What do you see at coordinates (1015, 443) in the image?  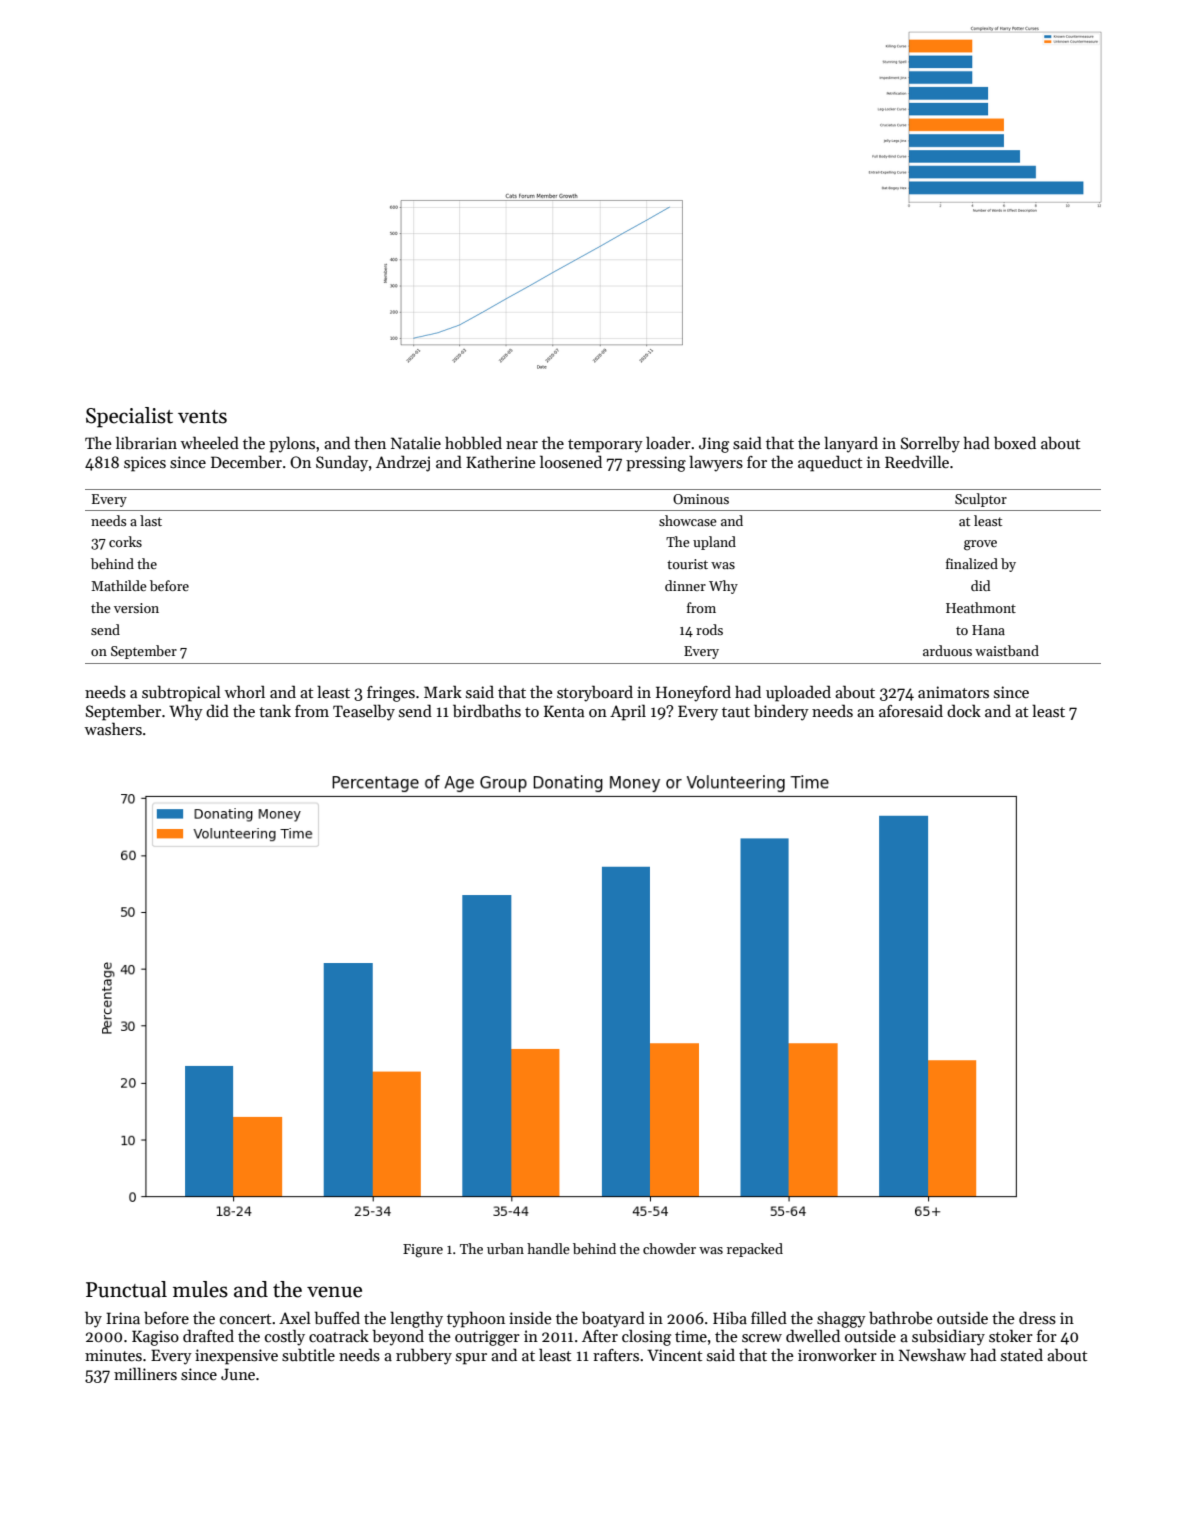 I see `boxed` at bounding box center [1015, 443].
